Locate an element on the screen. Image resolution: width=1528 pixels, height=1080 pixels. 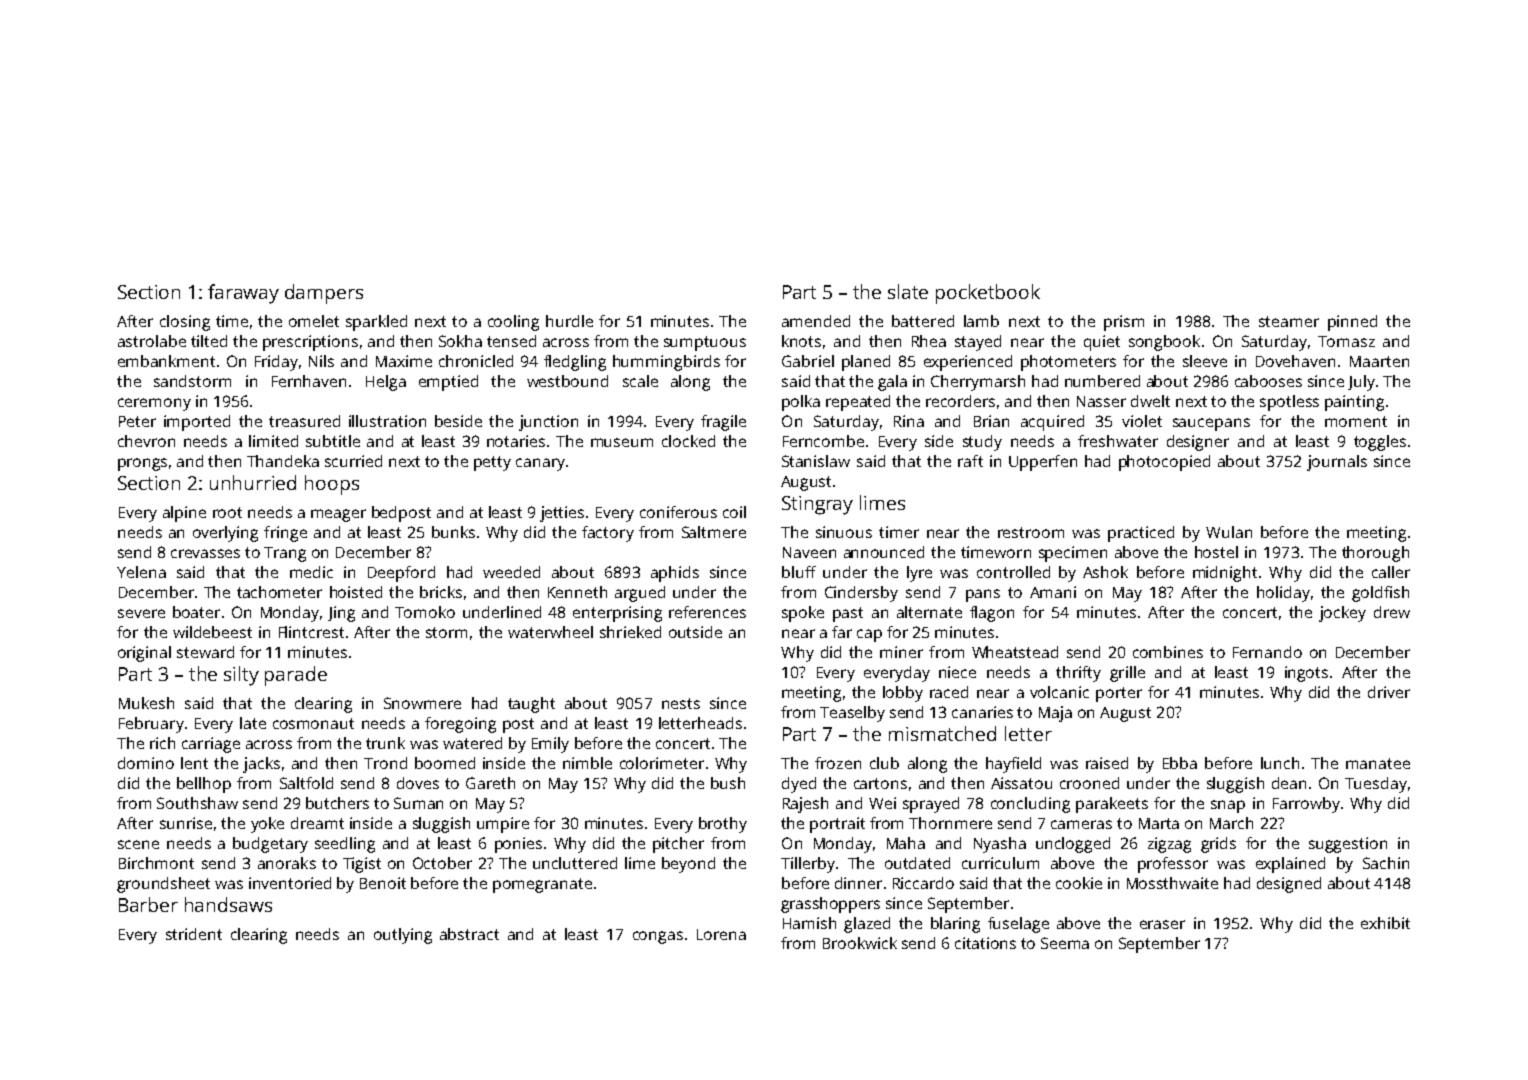
pocketbook is located at coordinates (988, 294).
